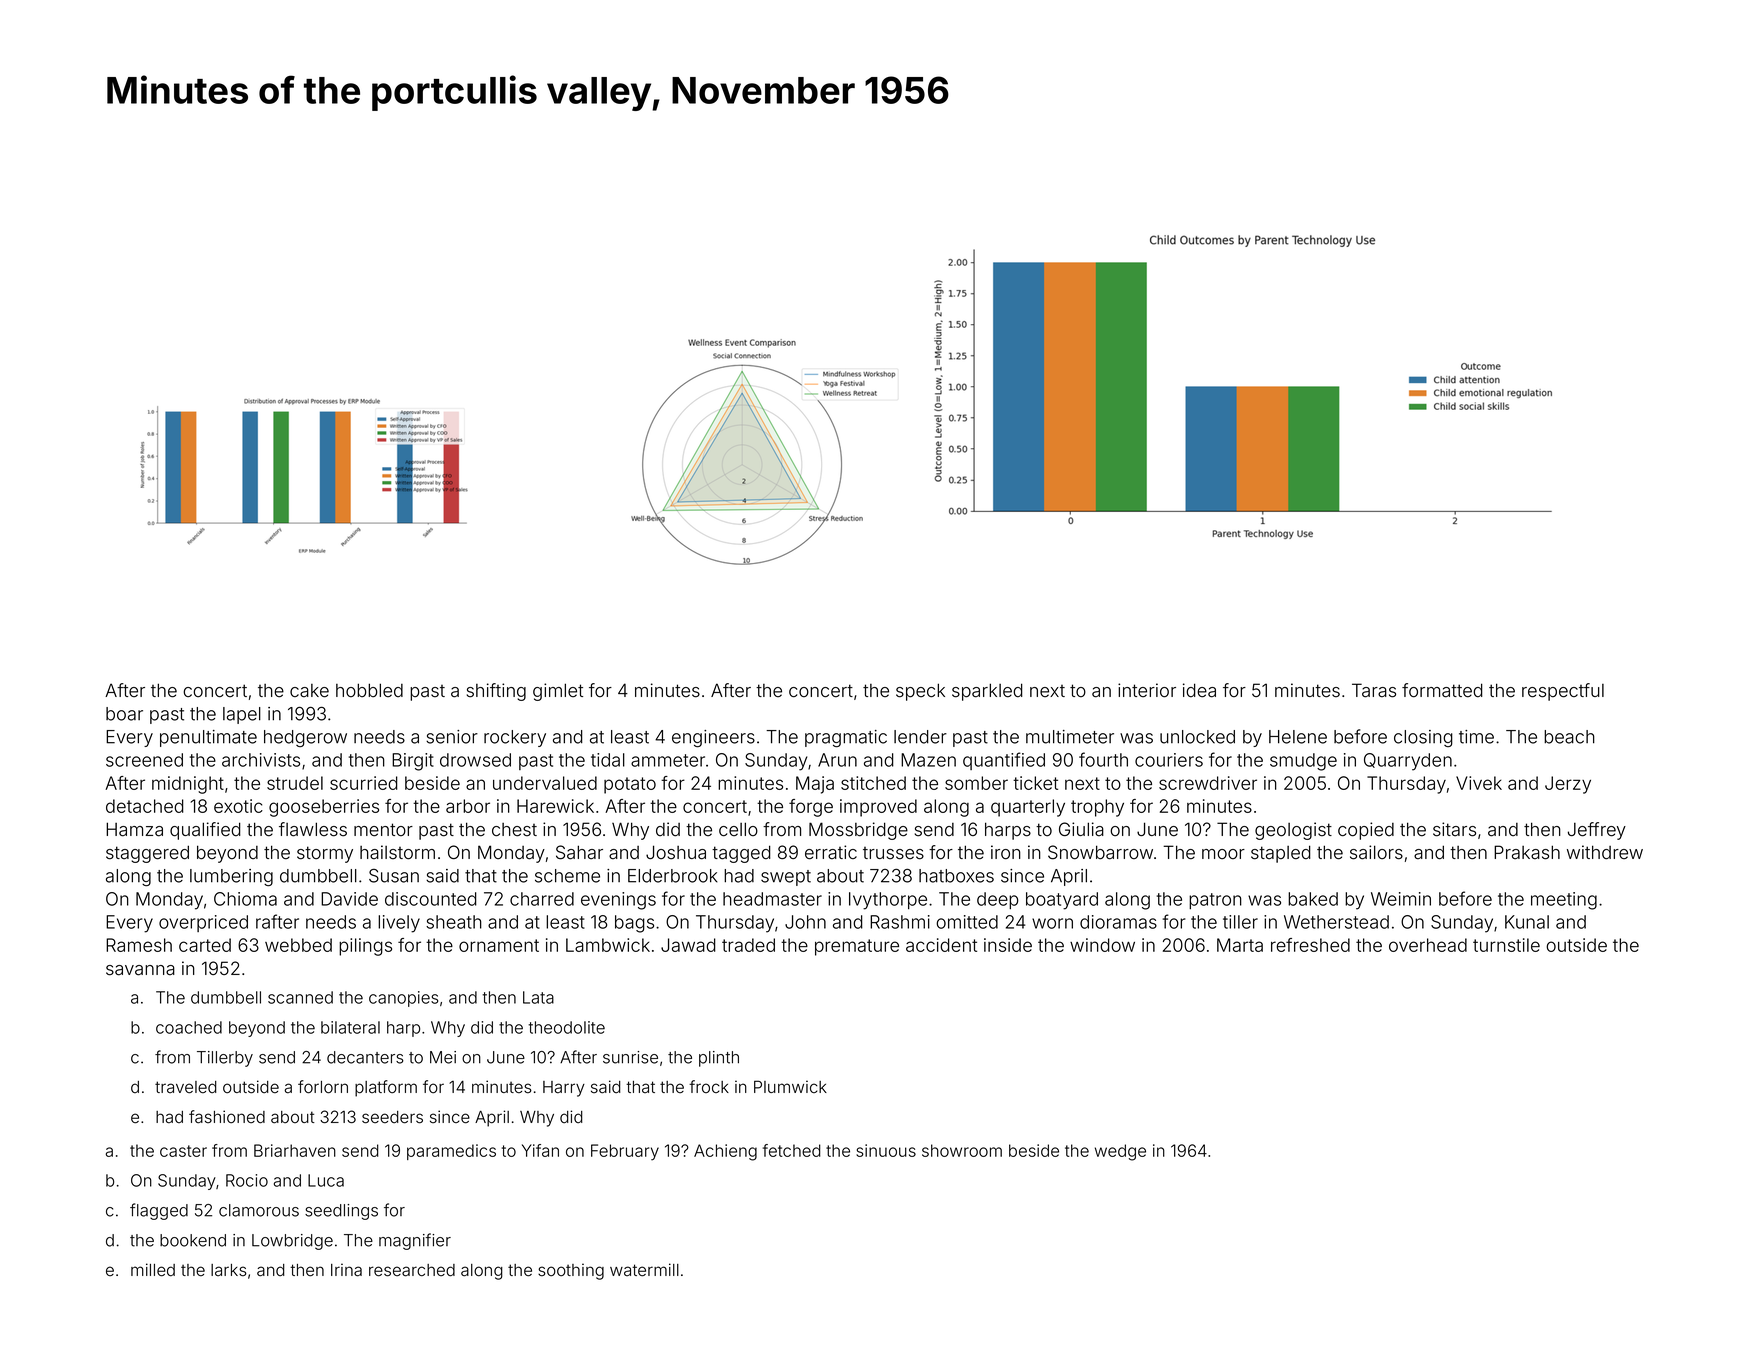  I want to click on Mei, so click(443, 1057).
